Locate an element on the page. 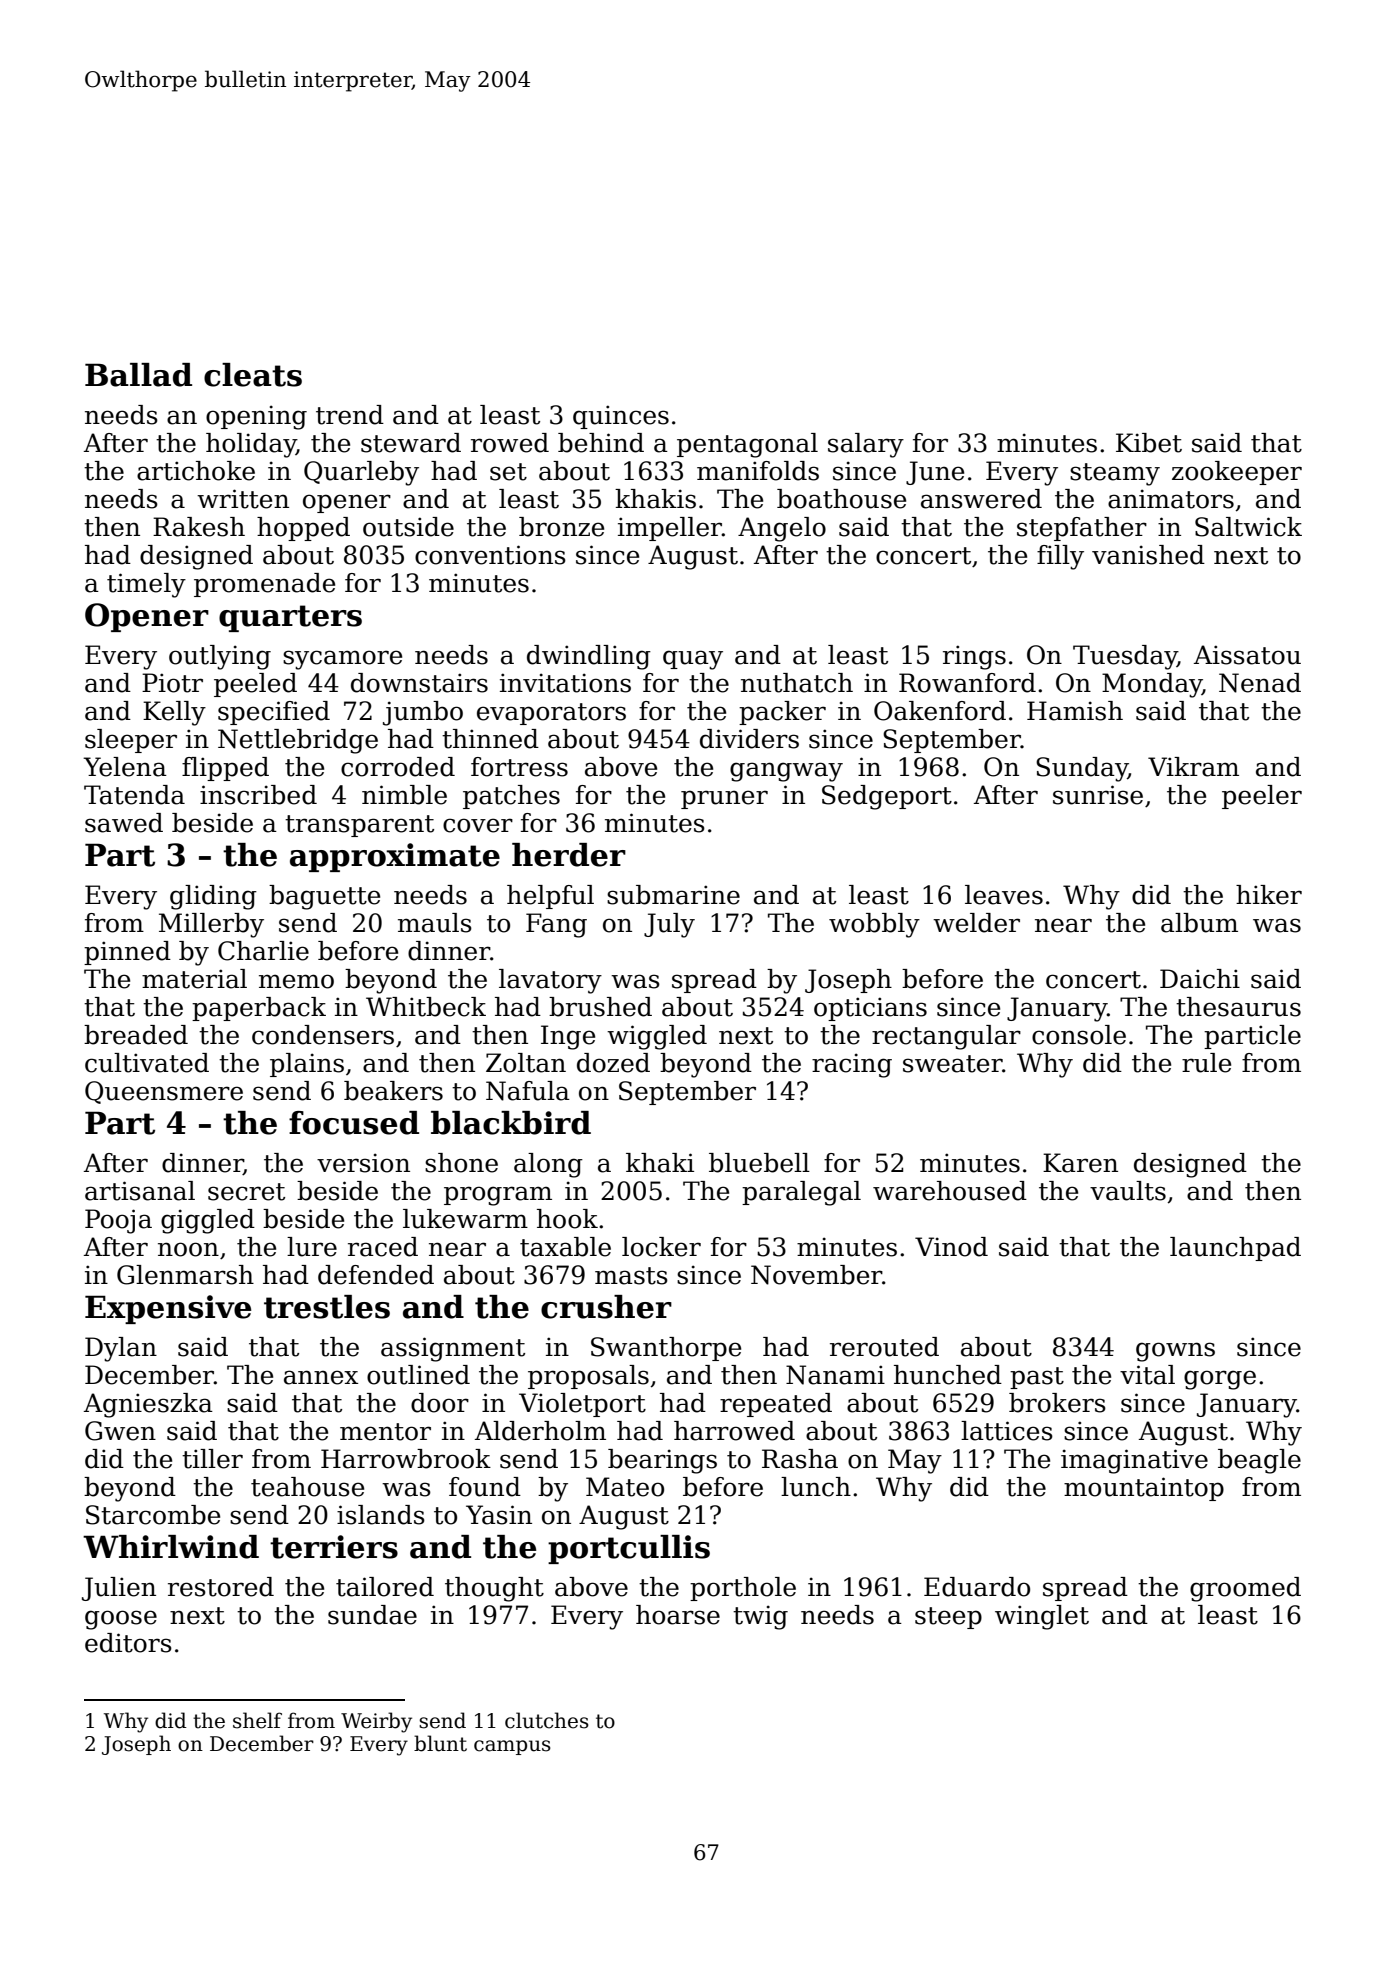 Image resolution: width=1386 pixels, height=1969 pixels. Kibet is located at coordinates (1149, 443).
